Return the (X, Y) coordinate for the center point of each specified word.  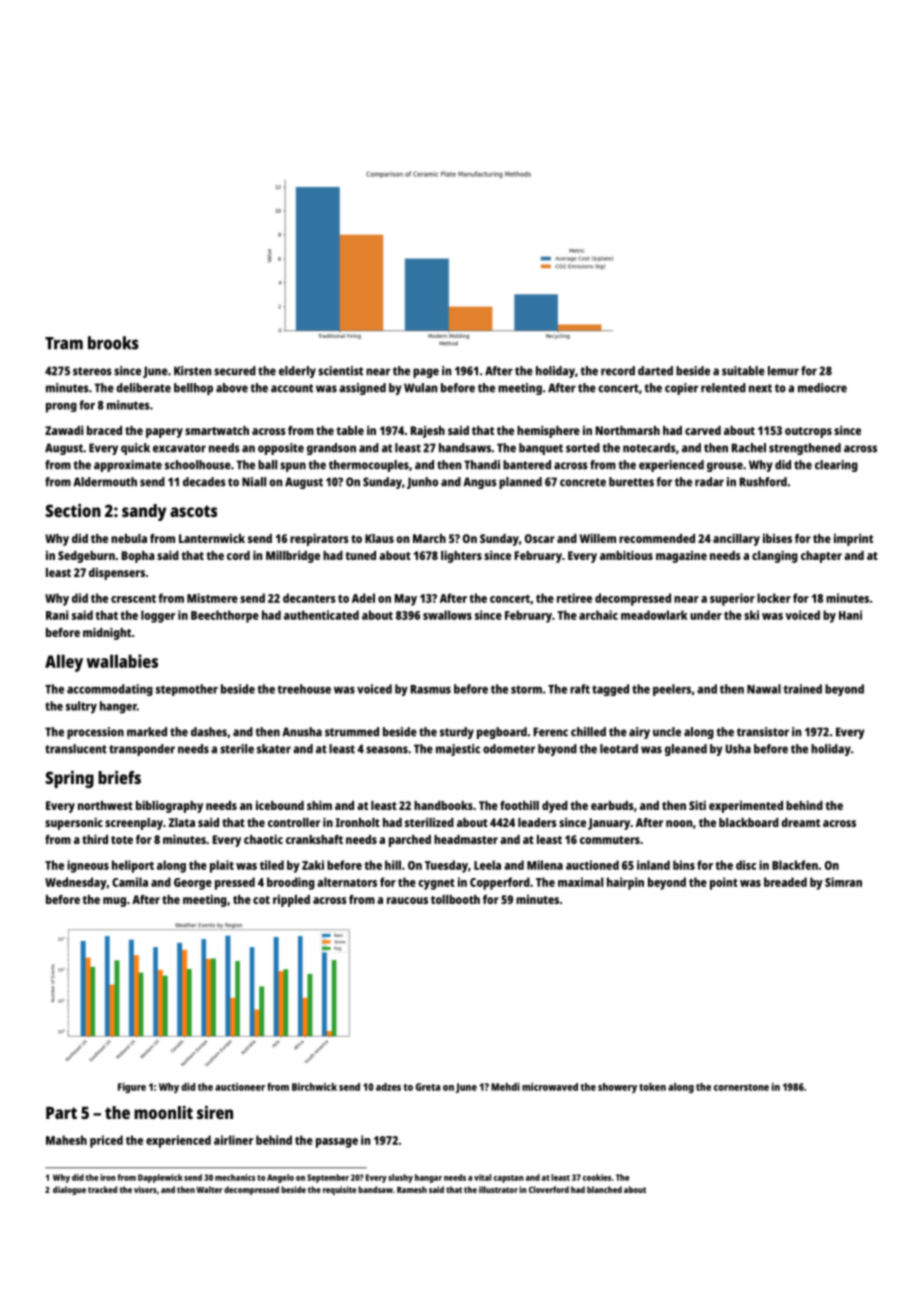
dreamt (800, 822)
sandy (144, 512)
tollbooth (455, 899)
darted (655, 371)
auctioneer (240, 1087)
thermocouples (369, 466)
